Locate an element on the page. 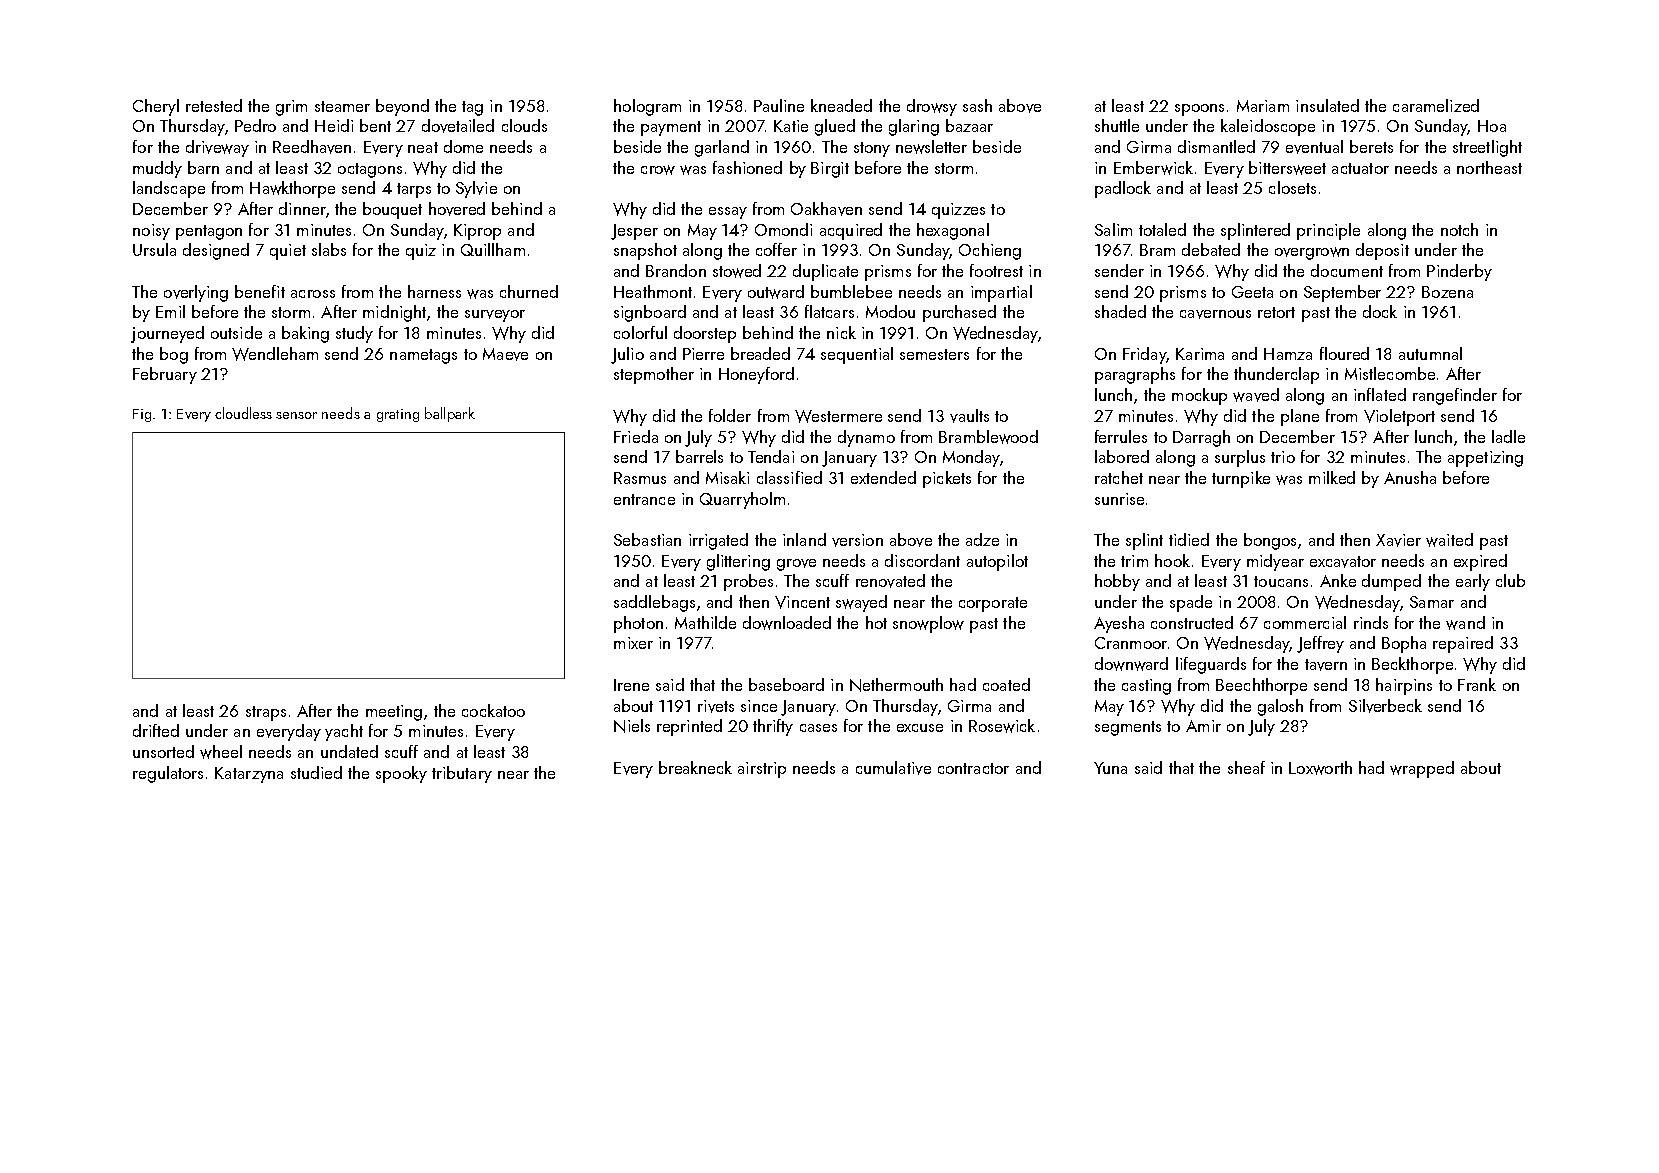 This page has height=1173, width=1659. saddlebags is located at coordinates (654, 603).
